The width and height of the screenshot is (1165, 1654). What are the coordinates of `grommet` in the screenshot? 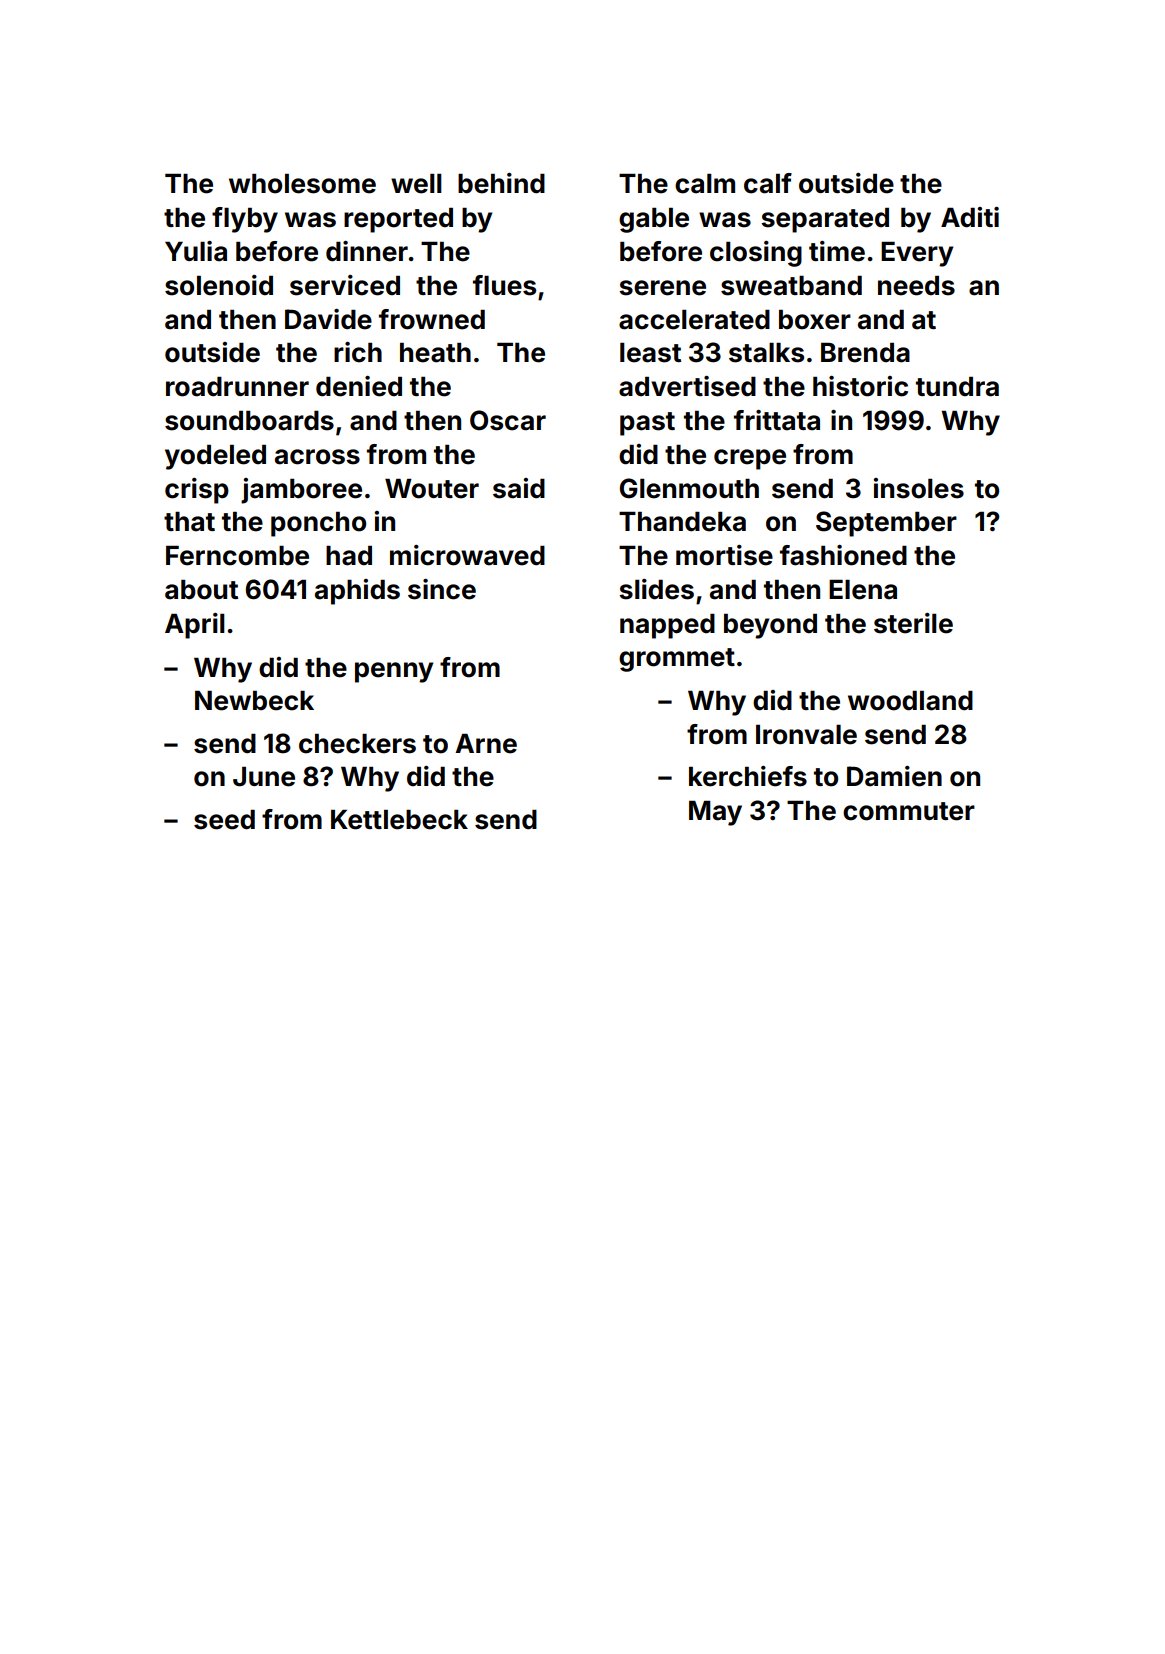 It's located at (677, 660).
